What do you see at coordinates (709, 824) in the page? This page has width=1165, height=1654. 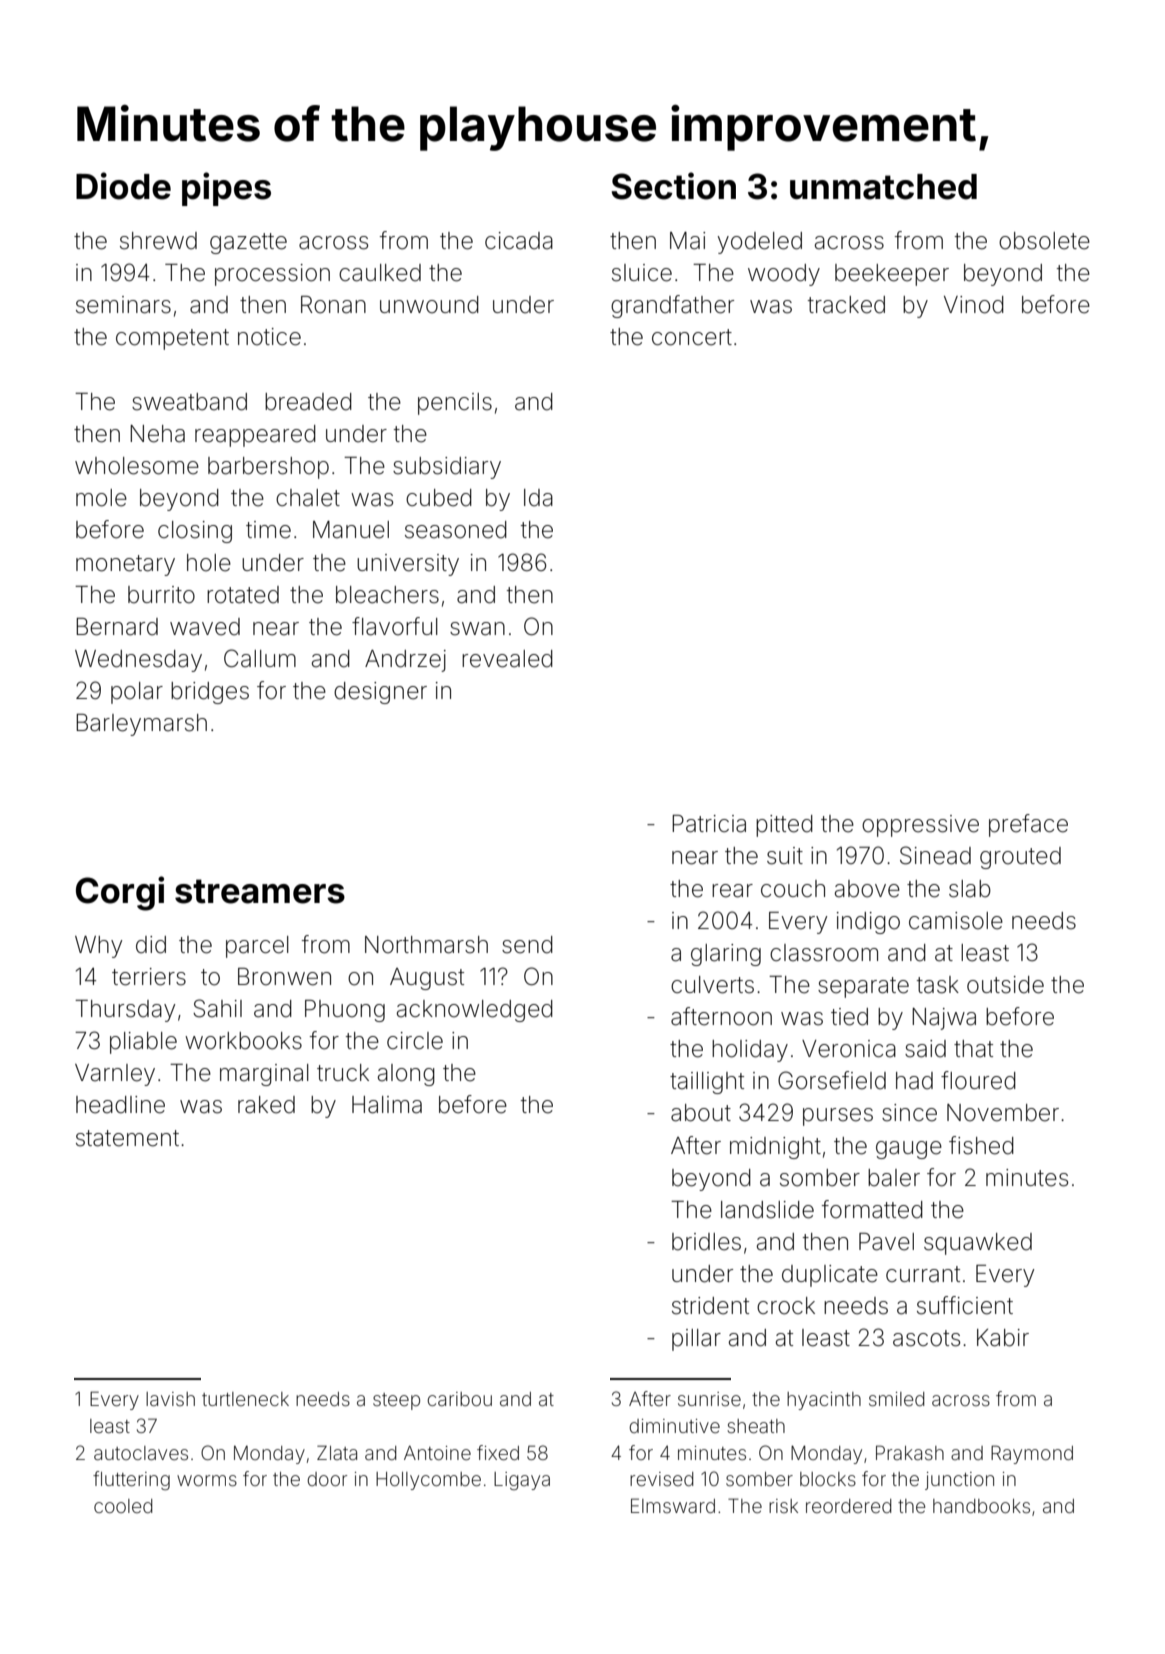 I see `Patricia` at bounding box center [709, 824].
